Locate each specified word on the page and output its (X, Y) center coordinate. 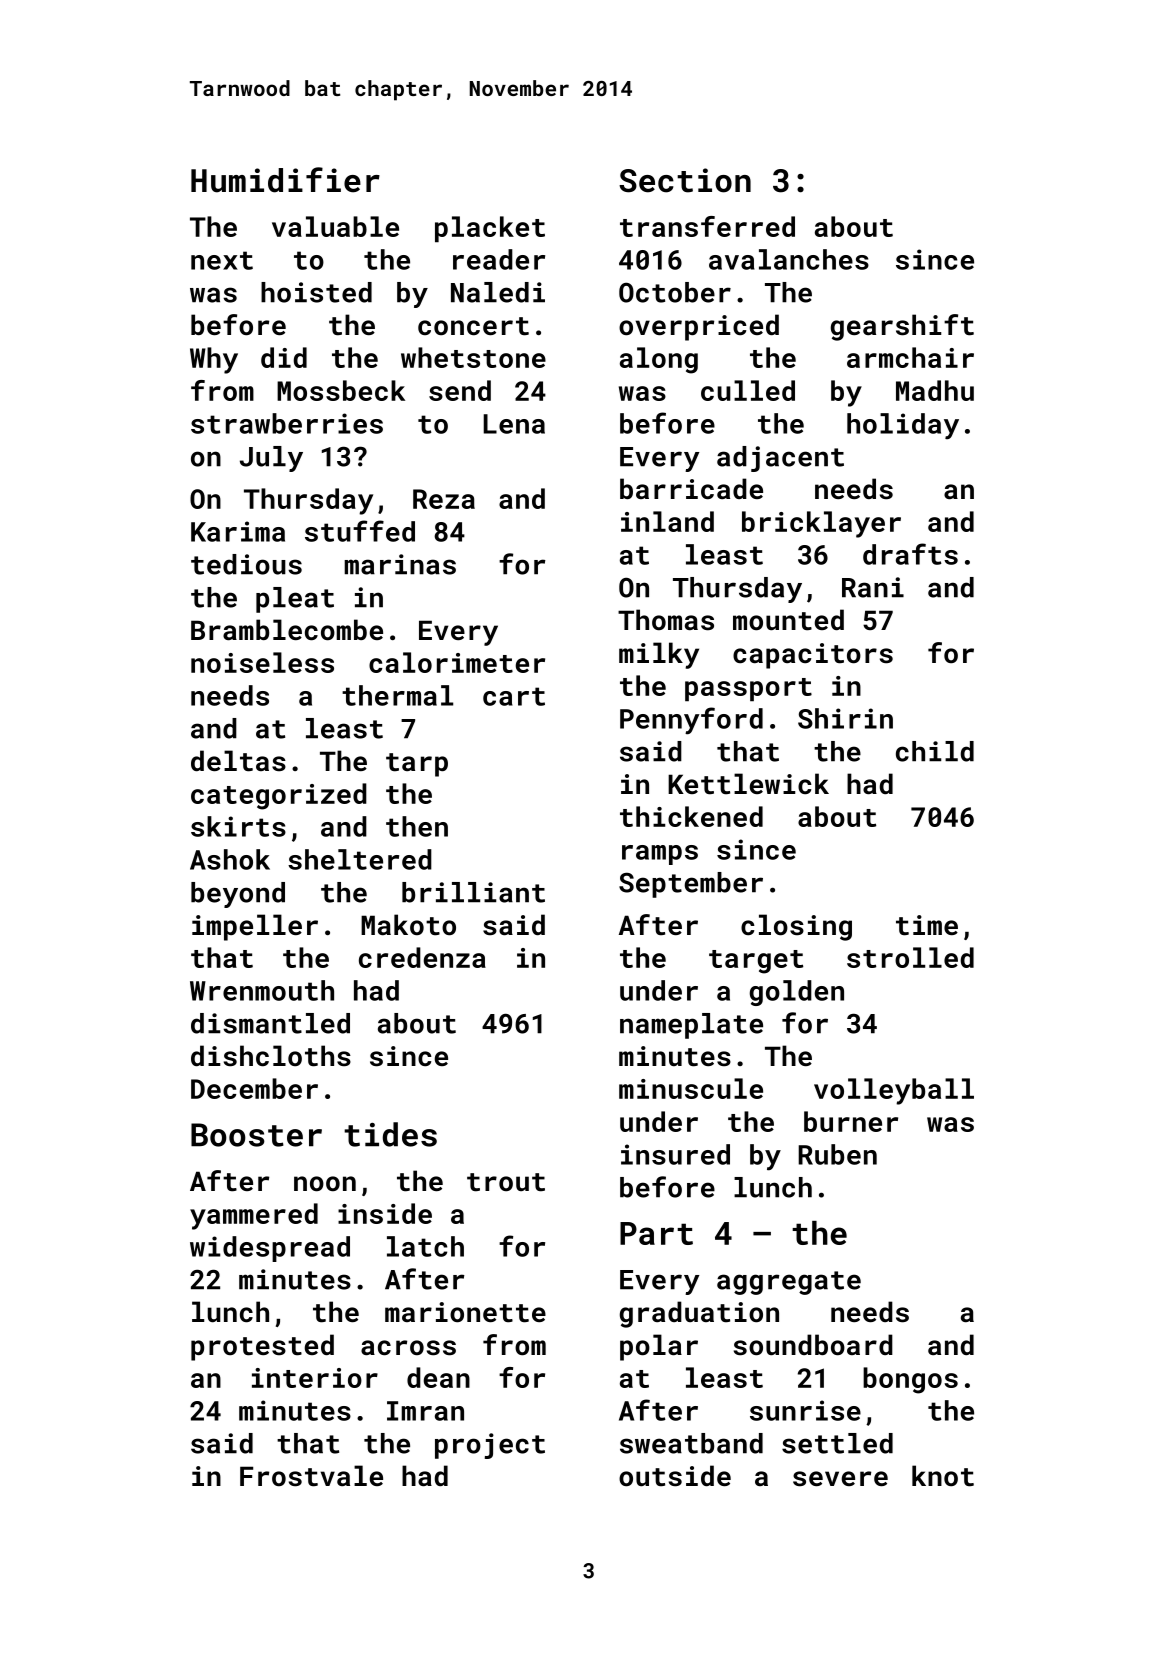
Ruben (837, 1154)
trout (506, 1182)
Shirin (845, 718)
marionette (465, 1312)
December (254, 1088)
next (222, 260)
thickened (691, 816)
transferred (707, 226)
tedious (246, 564)
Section (685, 180)
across (408, 1348)
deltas (238, 761)
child (935, 751)
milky (659, 655)
